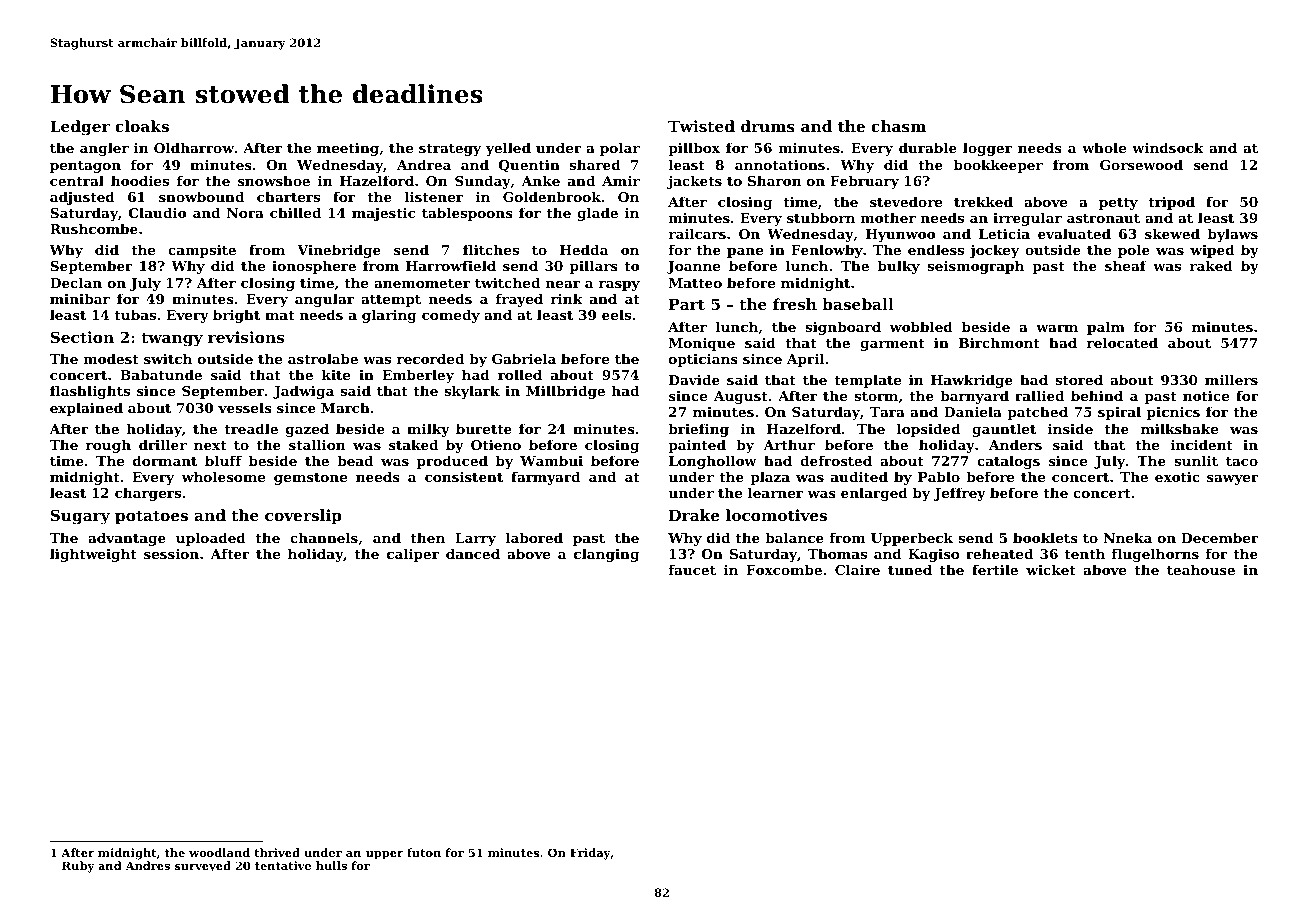  Describe the element at coordinates (1177, 476) in the screenshot. I see `exotic` at that location.
